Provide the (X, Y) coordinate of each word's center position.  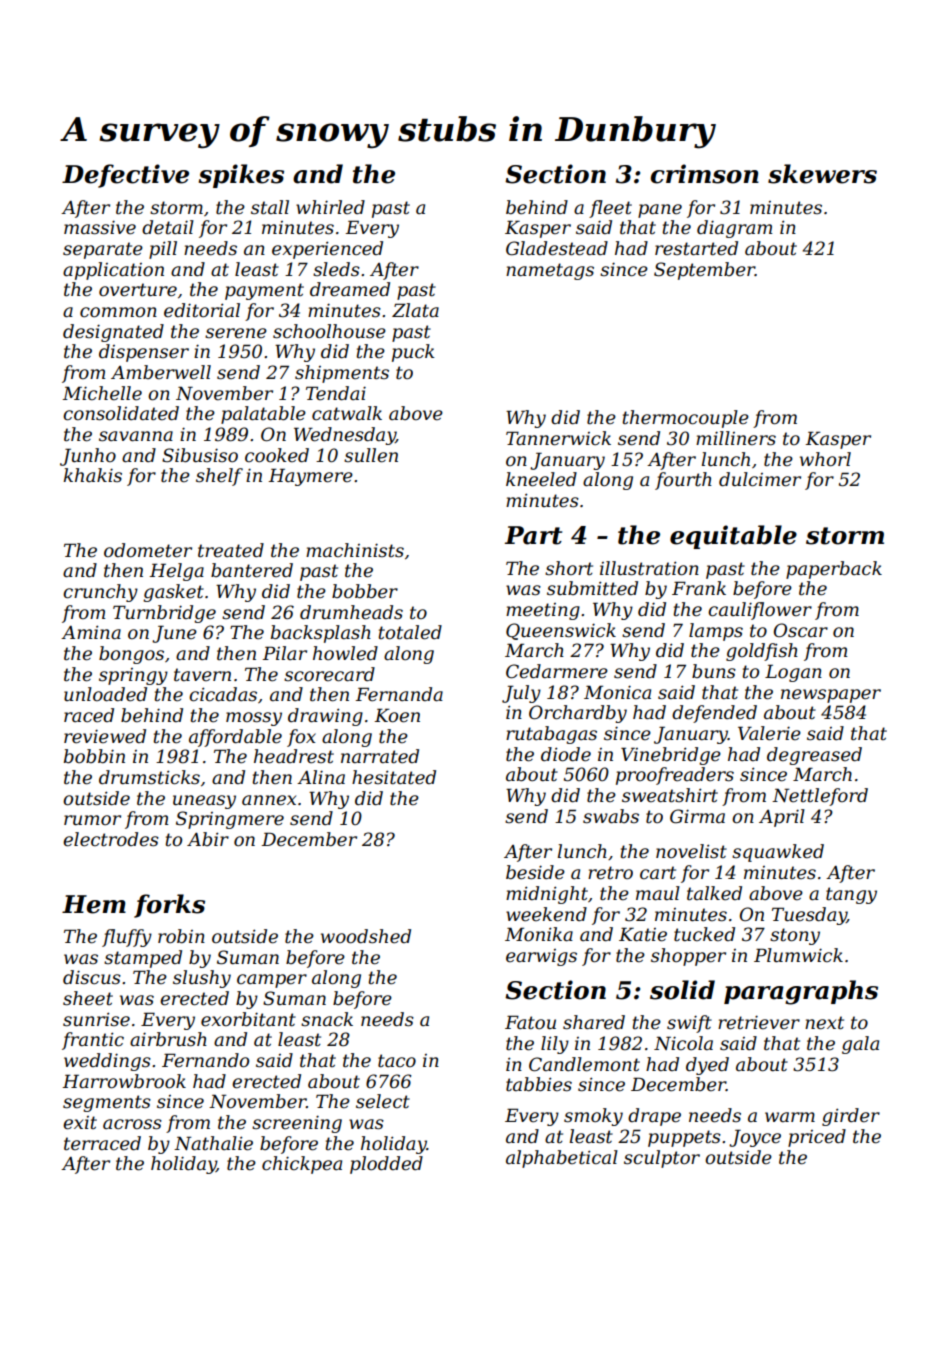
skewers (822, 174)
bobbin (94, 756)
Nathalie (213, 1143)
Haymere (310, 477)
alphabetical (562, 1159)
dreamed (350, 289)
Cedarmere (557, 671)
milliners (736, 438)
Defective (125, 176)
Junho (88, 457)
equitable (733, 537)
